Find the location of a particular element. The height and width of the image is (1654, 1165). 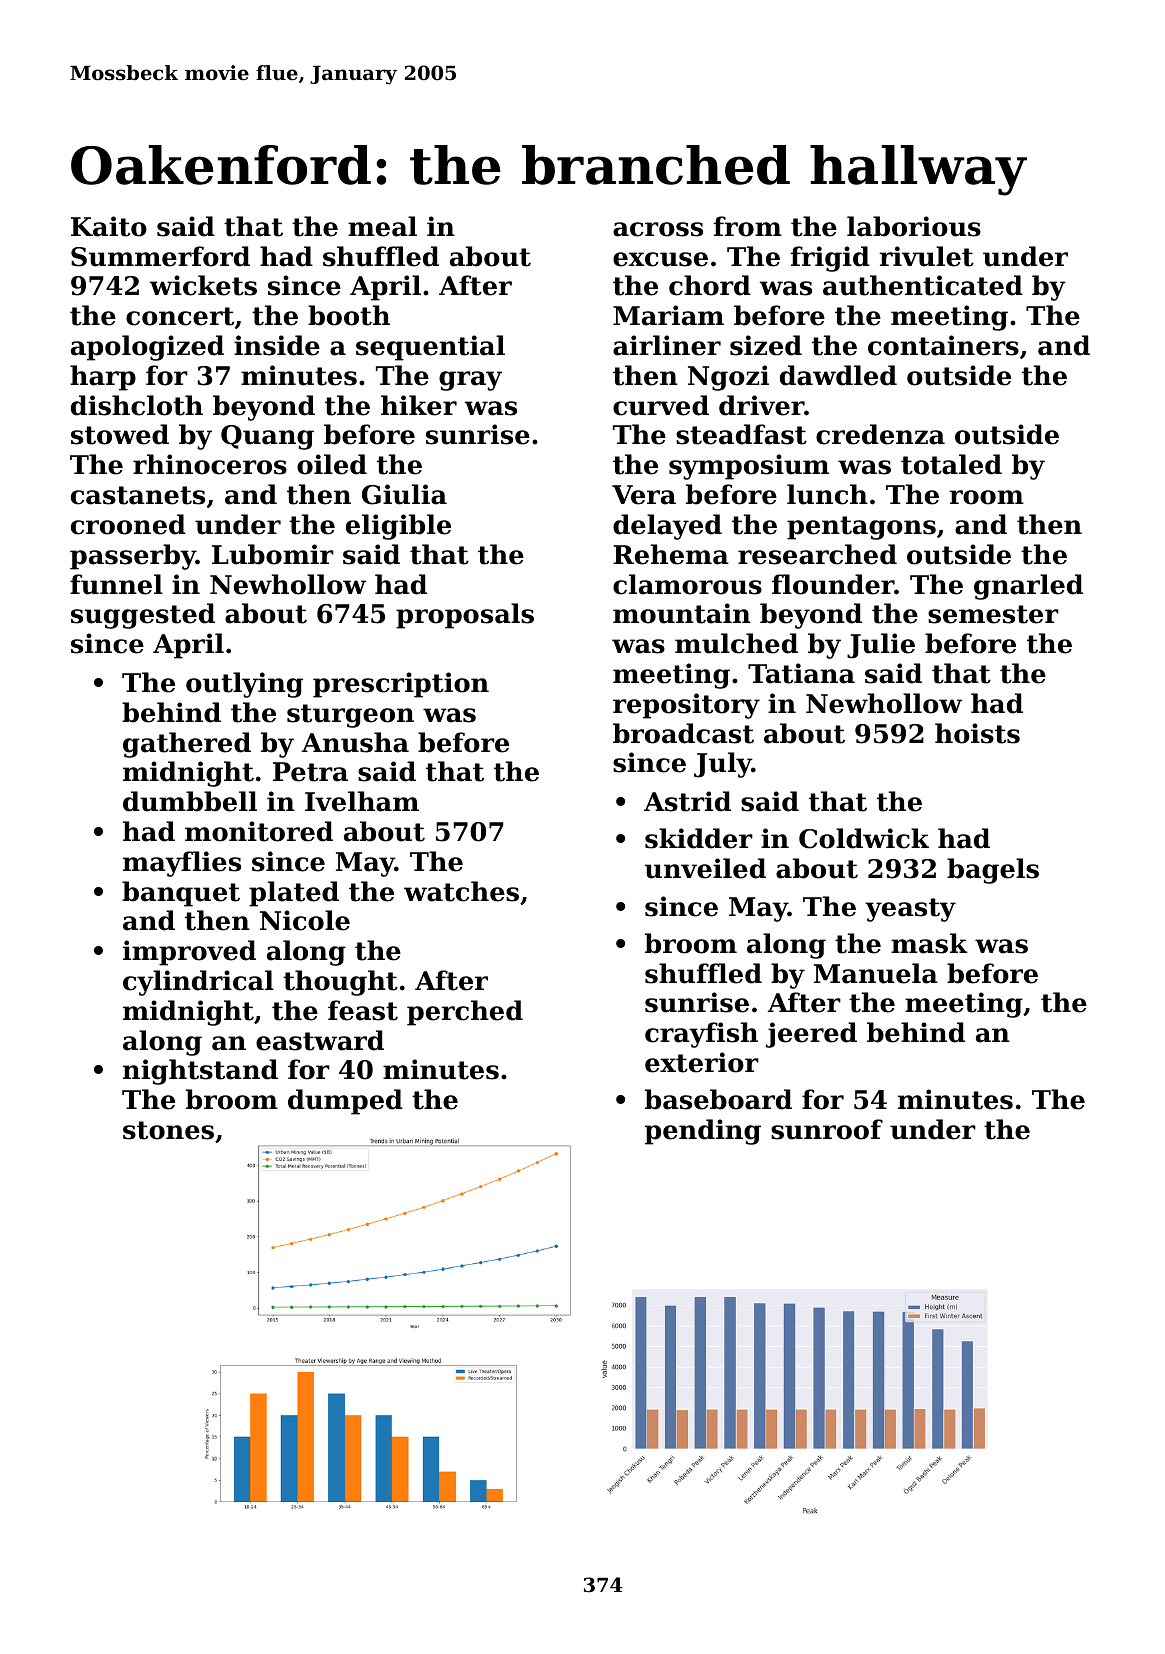

Mariam is located at coordinates (668, 315).
